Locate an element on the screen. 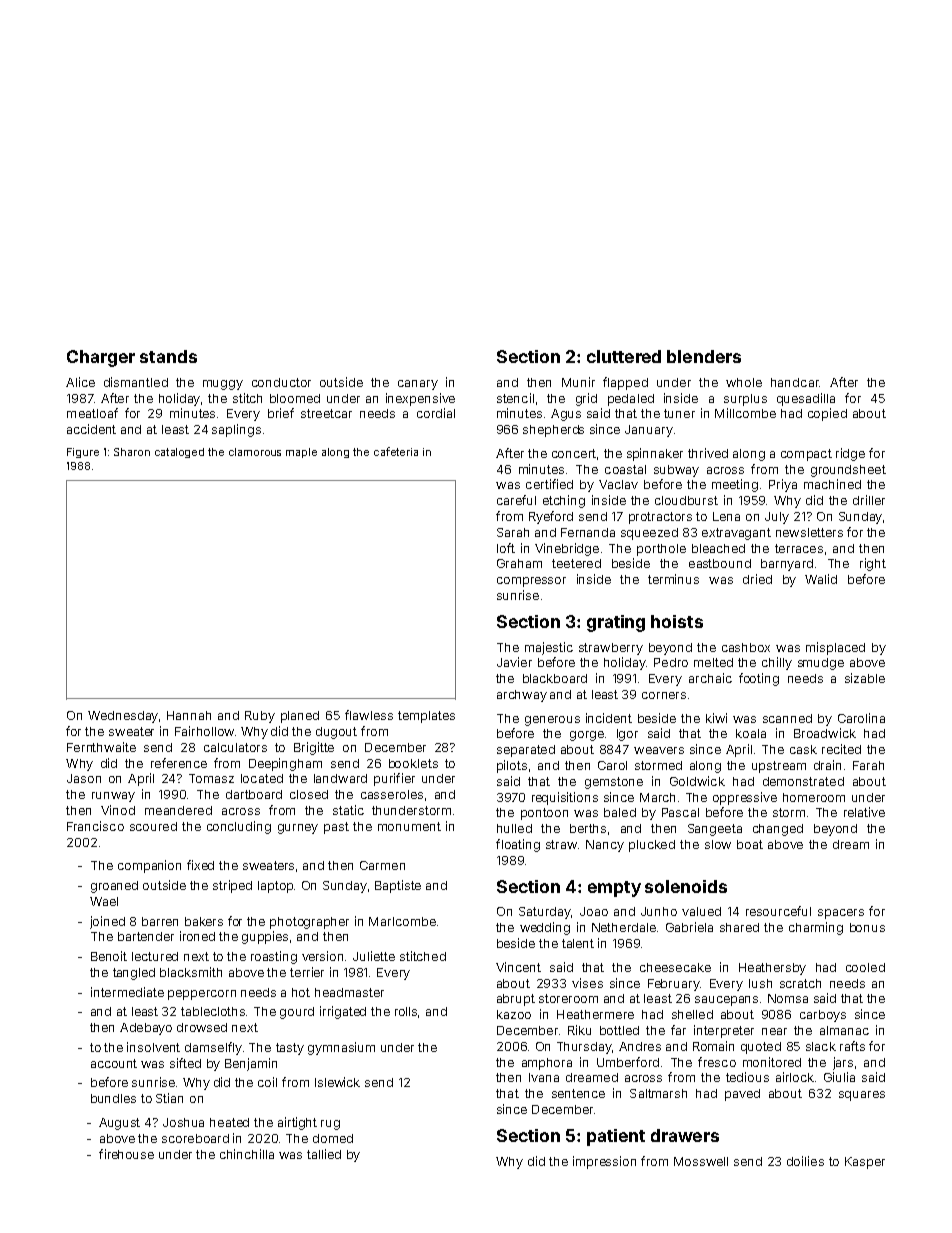 This screenshot has height=1233, width=952. canary is located at coordinates (418, 385).
